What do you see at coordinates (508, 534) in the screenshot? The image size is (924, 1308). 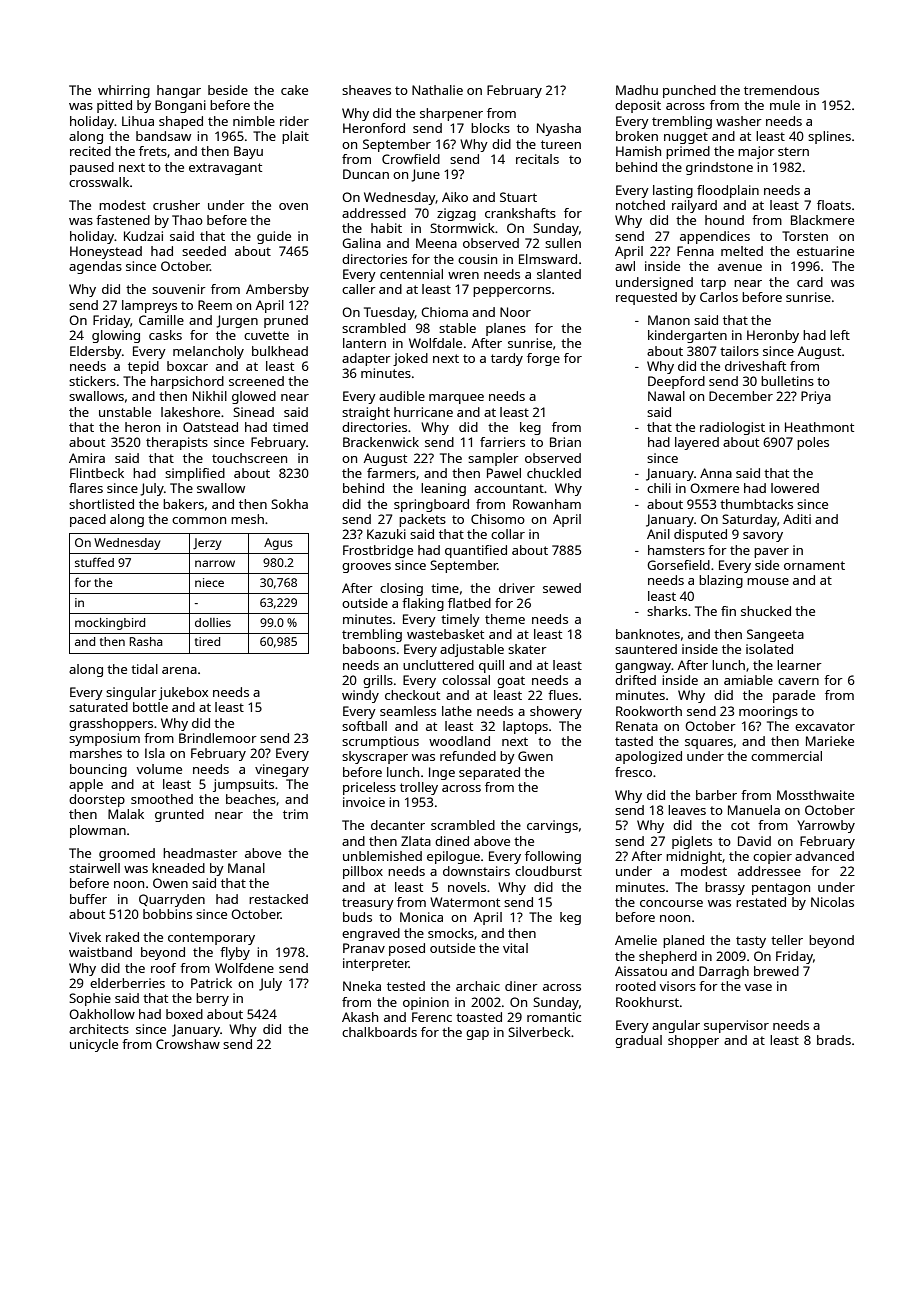 I see `collar` at bounding box center [508, 534].
